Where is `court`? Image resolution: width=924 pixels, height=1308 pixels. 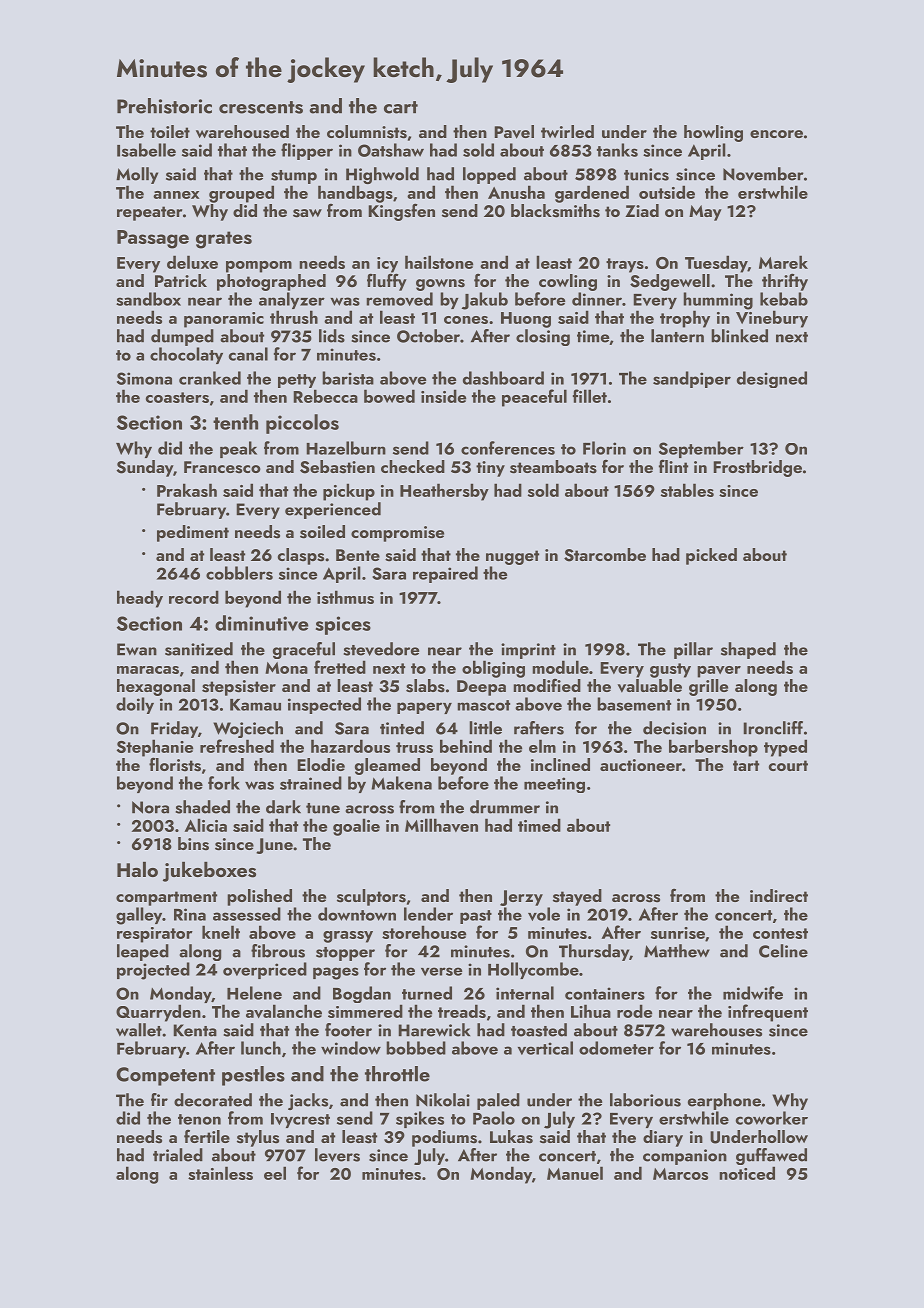 court is located at coordinates (788, 765).
